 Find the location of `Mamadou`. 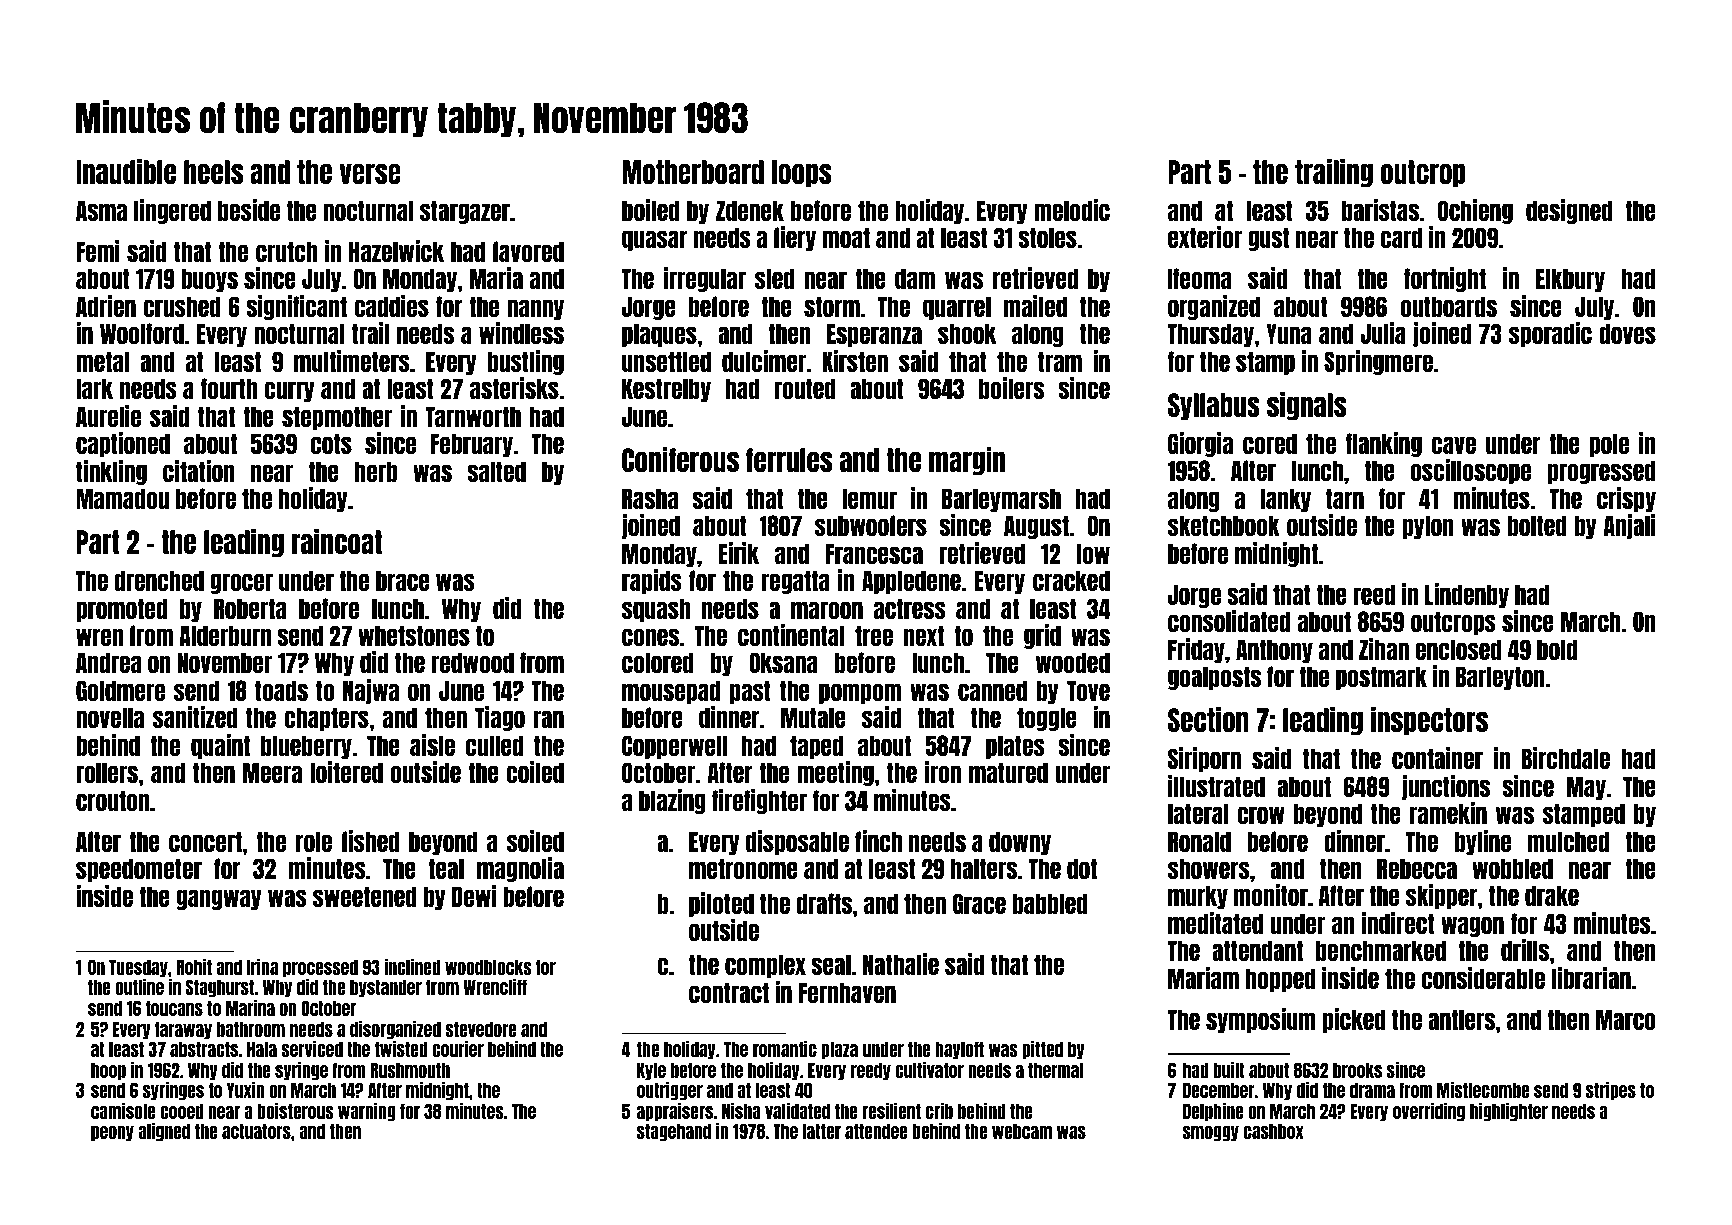

Mamadou is located at coordinates (122, 498).
